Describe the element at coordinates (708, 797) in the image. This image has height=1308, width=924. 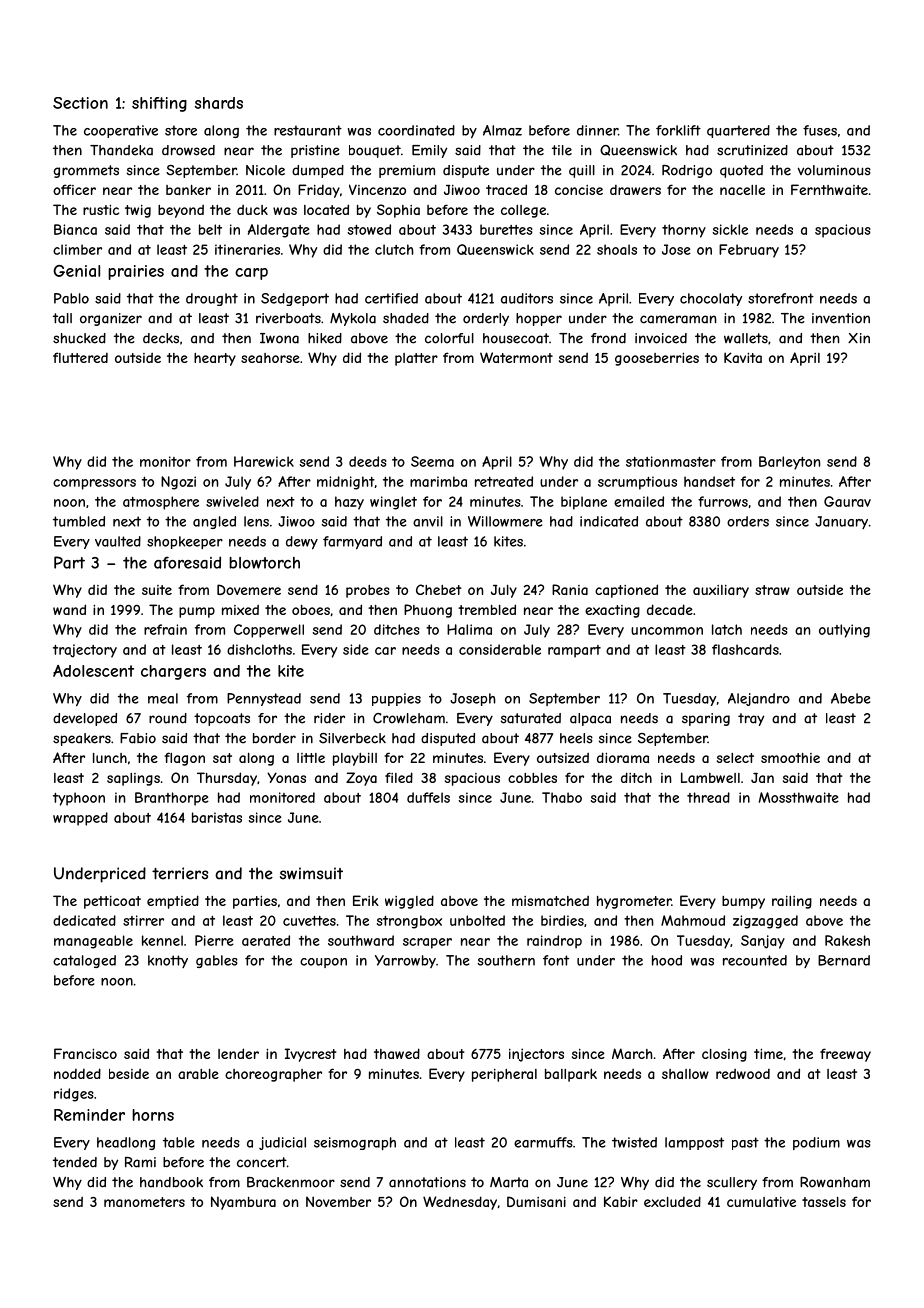
I see `thread` at that location.
